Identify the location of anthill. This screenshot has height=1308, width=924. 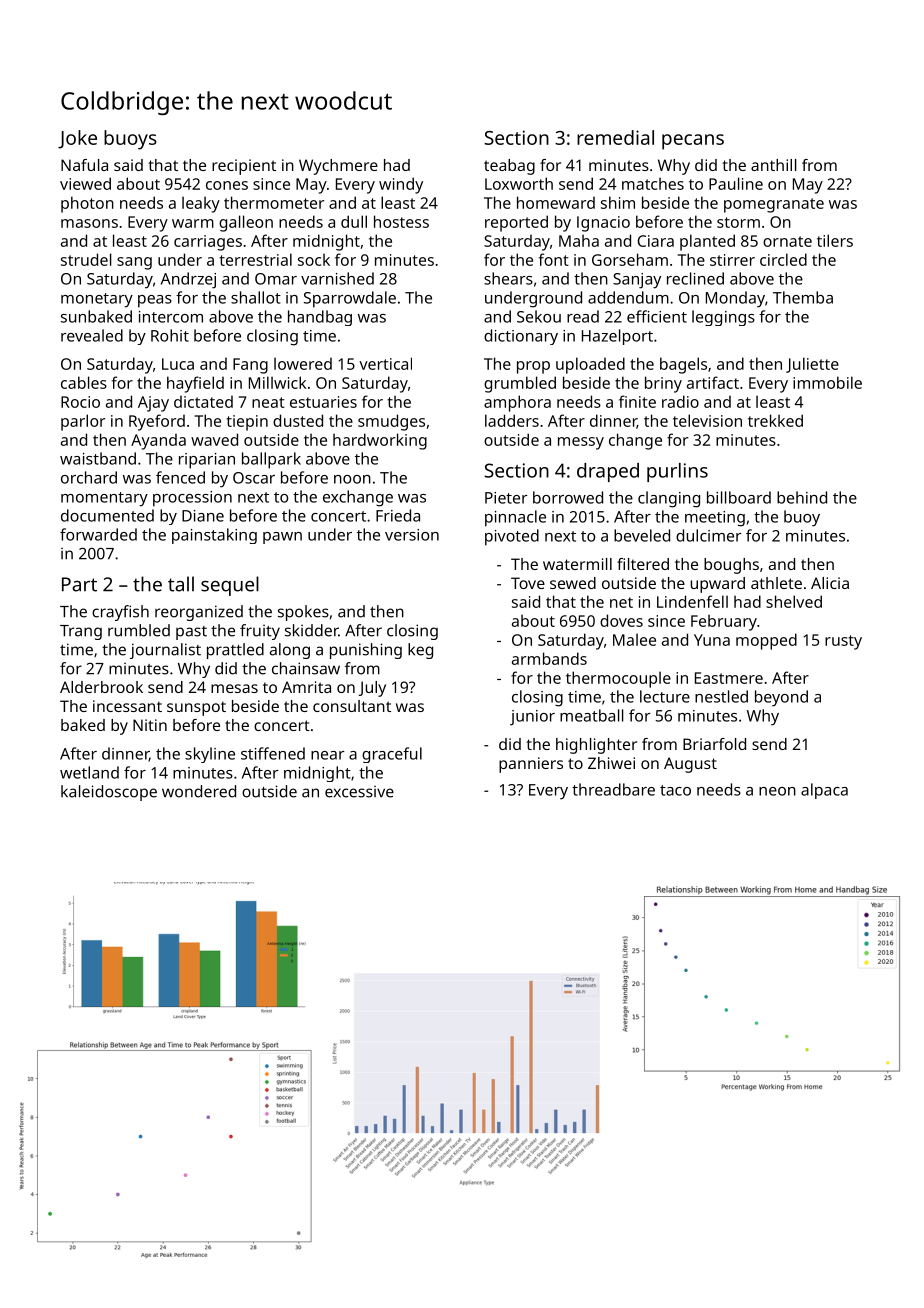
(774, 165).
